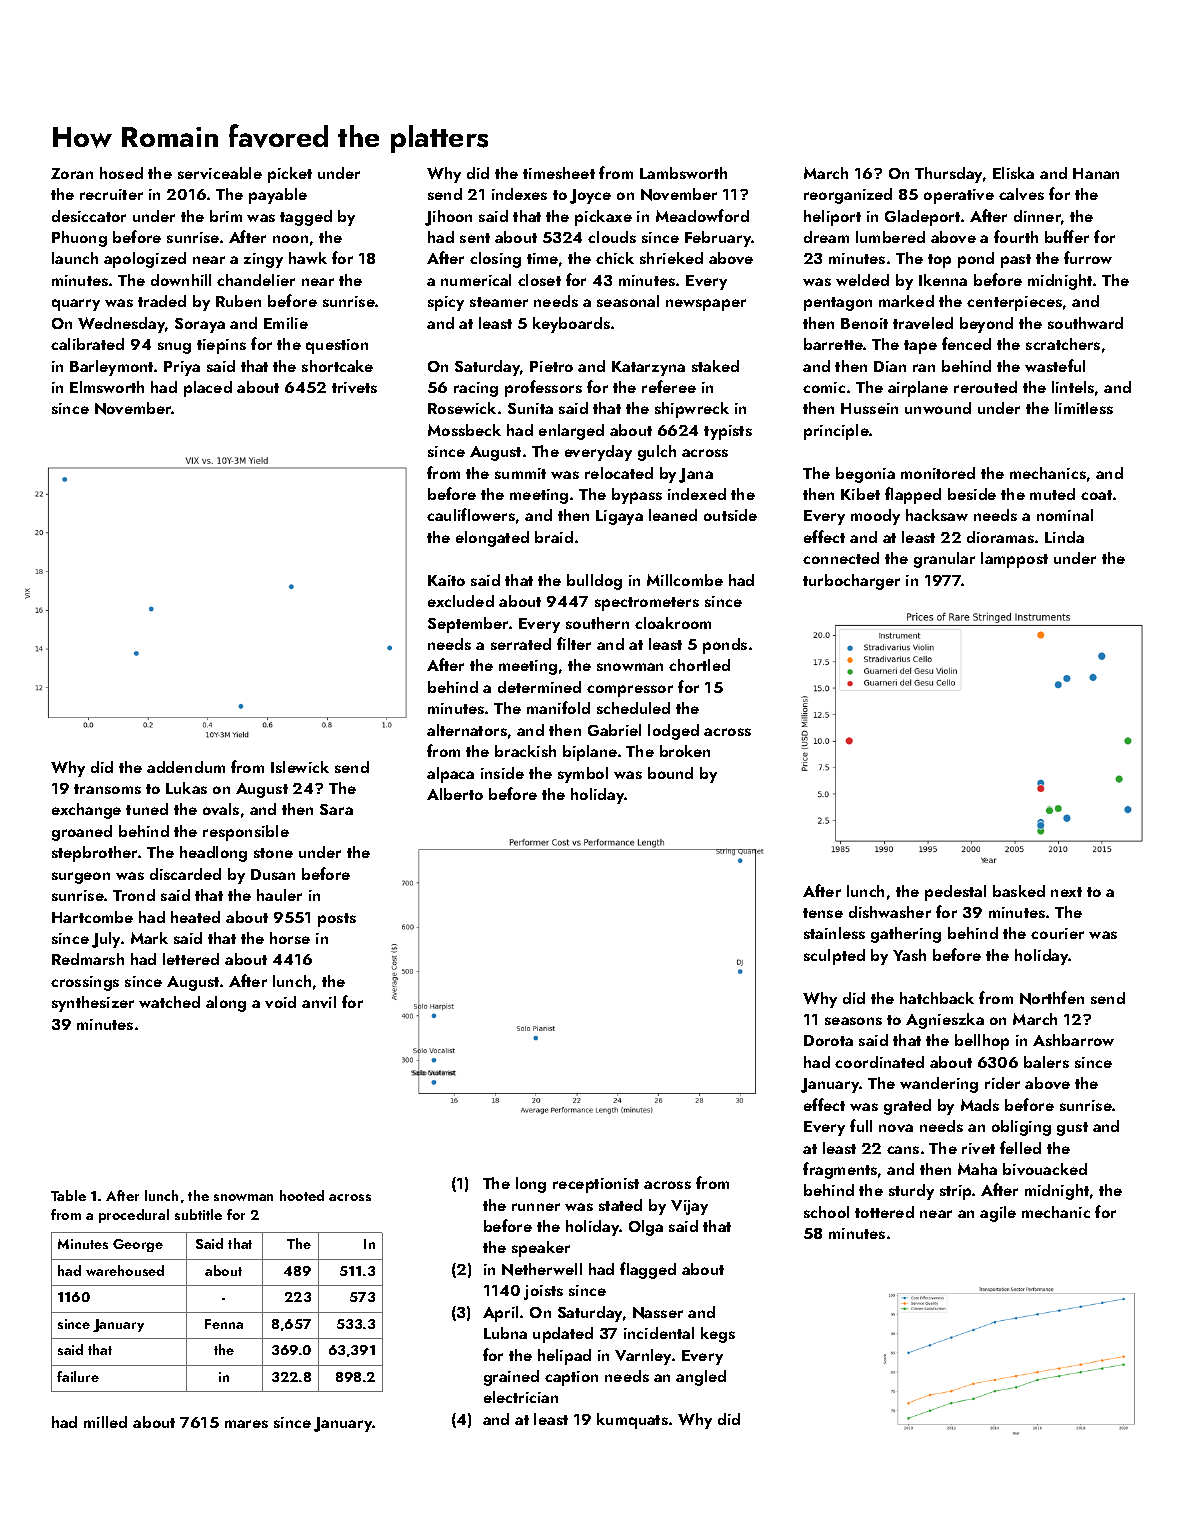 Image resolution: width=1186 pixels, height=1535 pixels. What do you see at coordinates (583, 775) in the screenshot?
I see `symbol` at bounding box center [583, 775].
